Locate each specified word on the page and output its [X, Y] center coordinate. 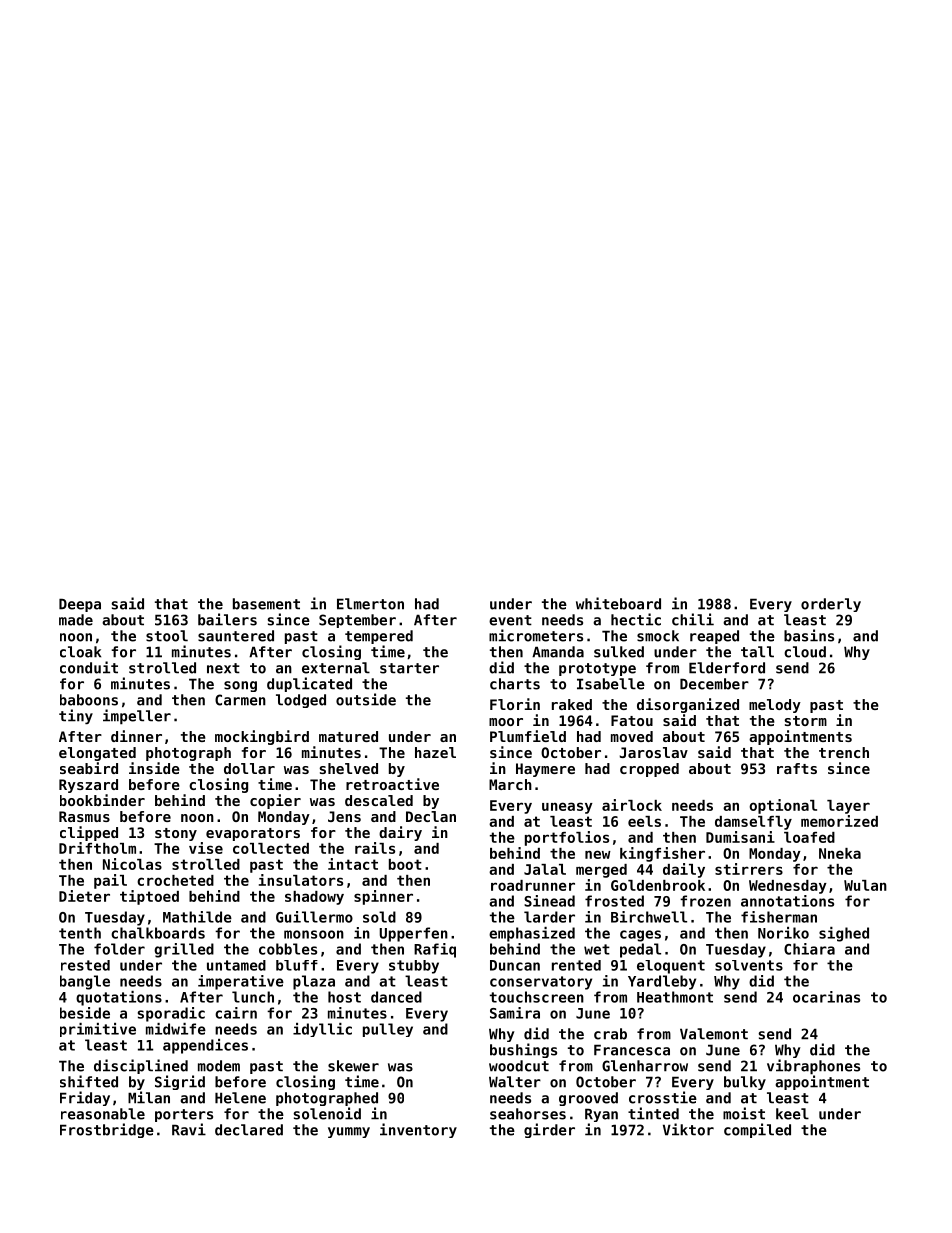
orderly [831, 605]
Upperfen [413, 934]
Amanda [558, 652]
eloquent [671, 967]
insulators [301, 880]
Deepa [80, 605]
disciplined [141, 1066]
